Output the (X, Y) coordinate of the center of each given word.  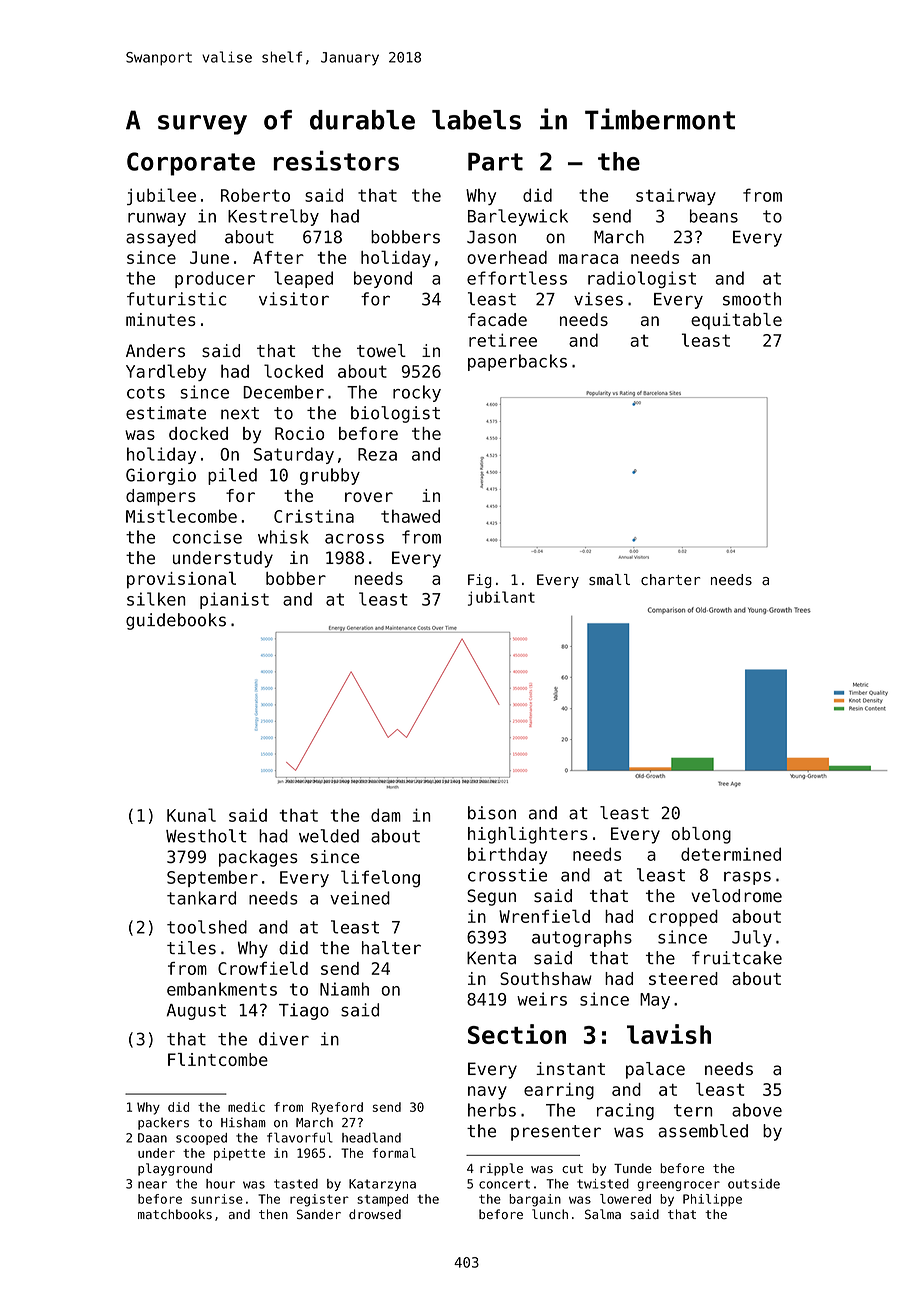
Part (495, 162)
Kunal (191, 815)
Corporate (191, 164)
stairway (676, 196)
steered (683, 978)
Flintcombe (218, 1059)
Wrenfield (544, 916)
